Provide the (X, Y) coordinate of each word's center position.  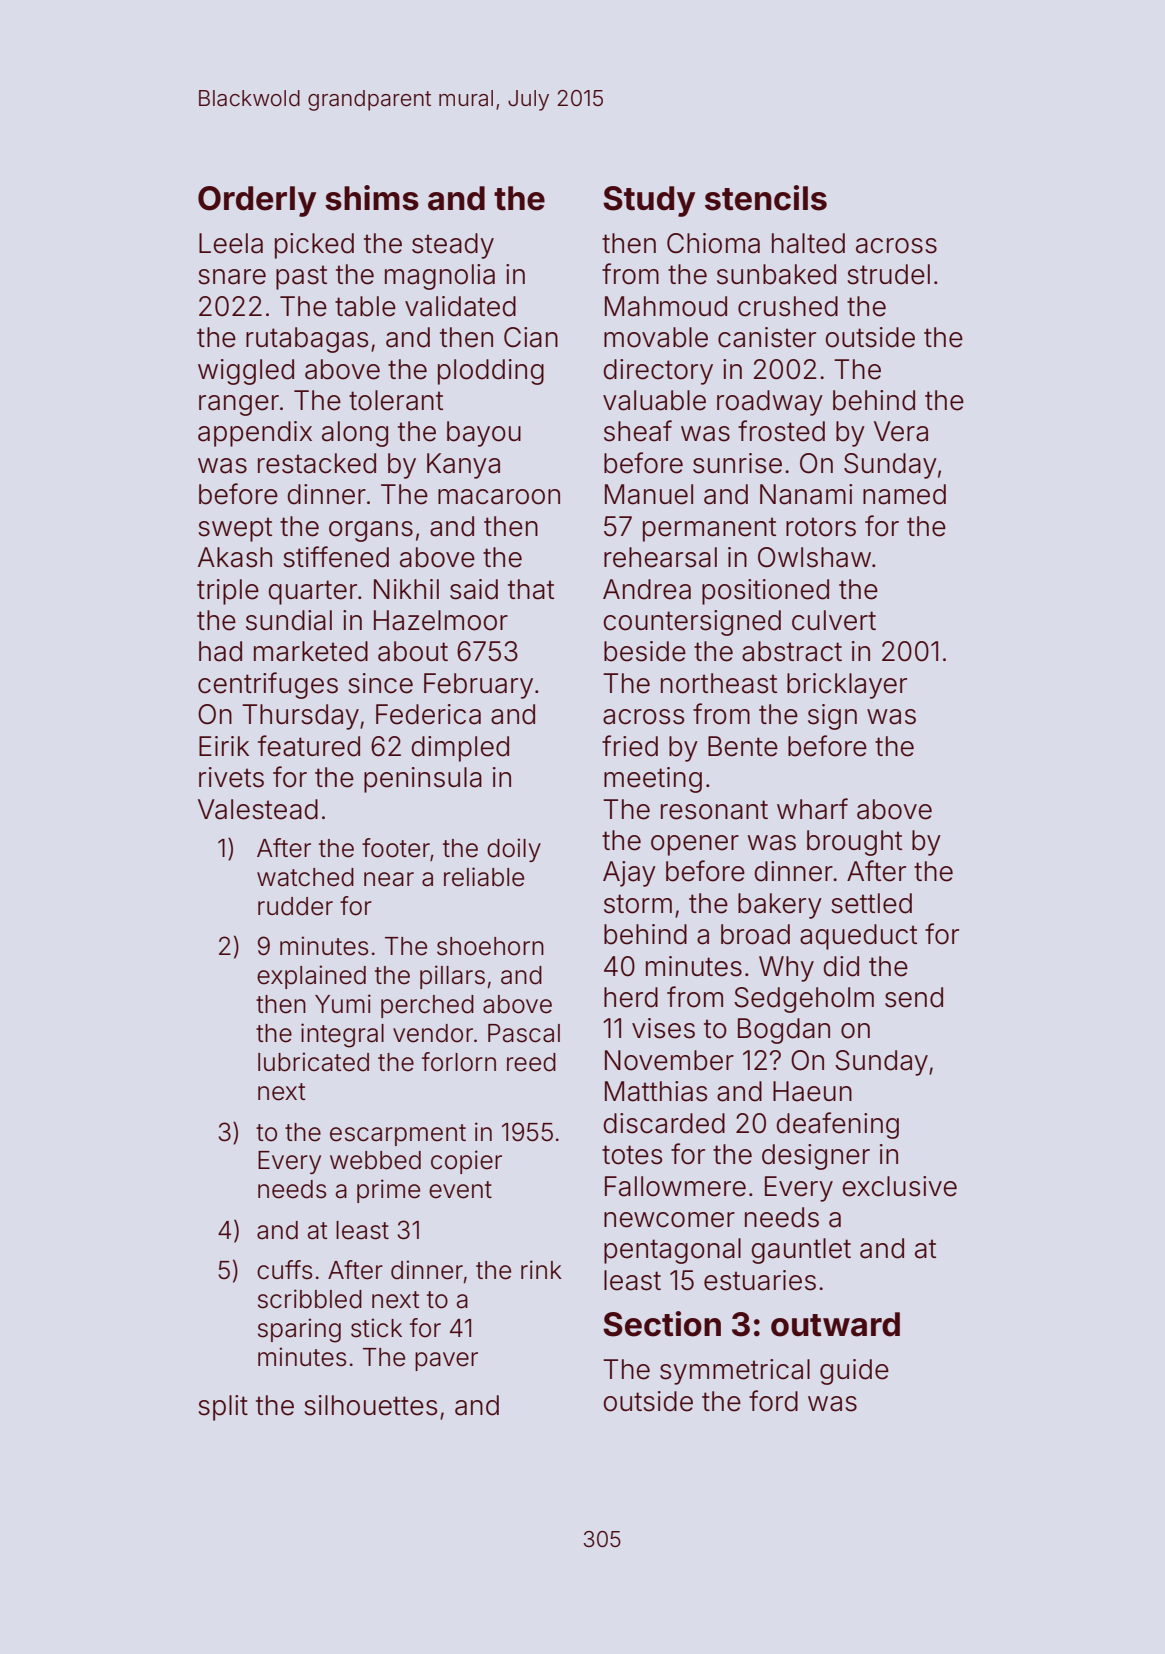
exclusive (899, 1186)
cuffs (285, 1270)
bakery (780, 906)
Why (786, 969)
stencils (766, 198)
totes (632, 1155)
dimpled (460, 749)
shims (372, 198)
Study (649, 201)
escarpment (398, 1135)
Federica (428, 714)
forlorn (459, 1062)
